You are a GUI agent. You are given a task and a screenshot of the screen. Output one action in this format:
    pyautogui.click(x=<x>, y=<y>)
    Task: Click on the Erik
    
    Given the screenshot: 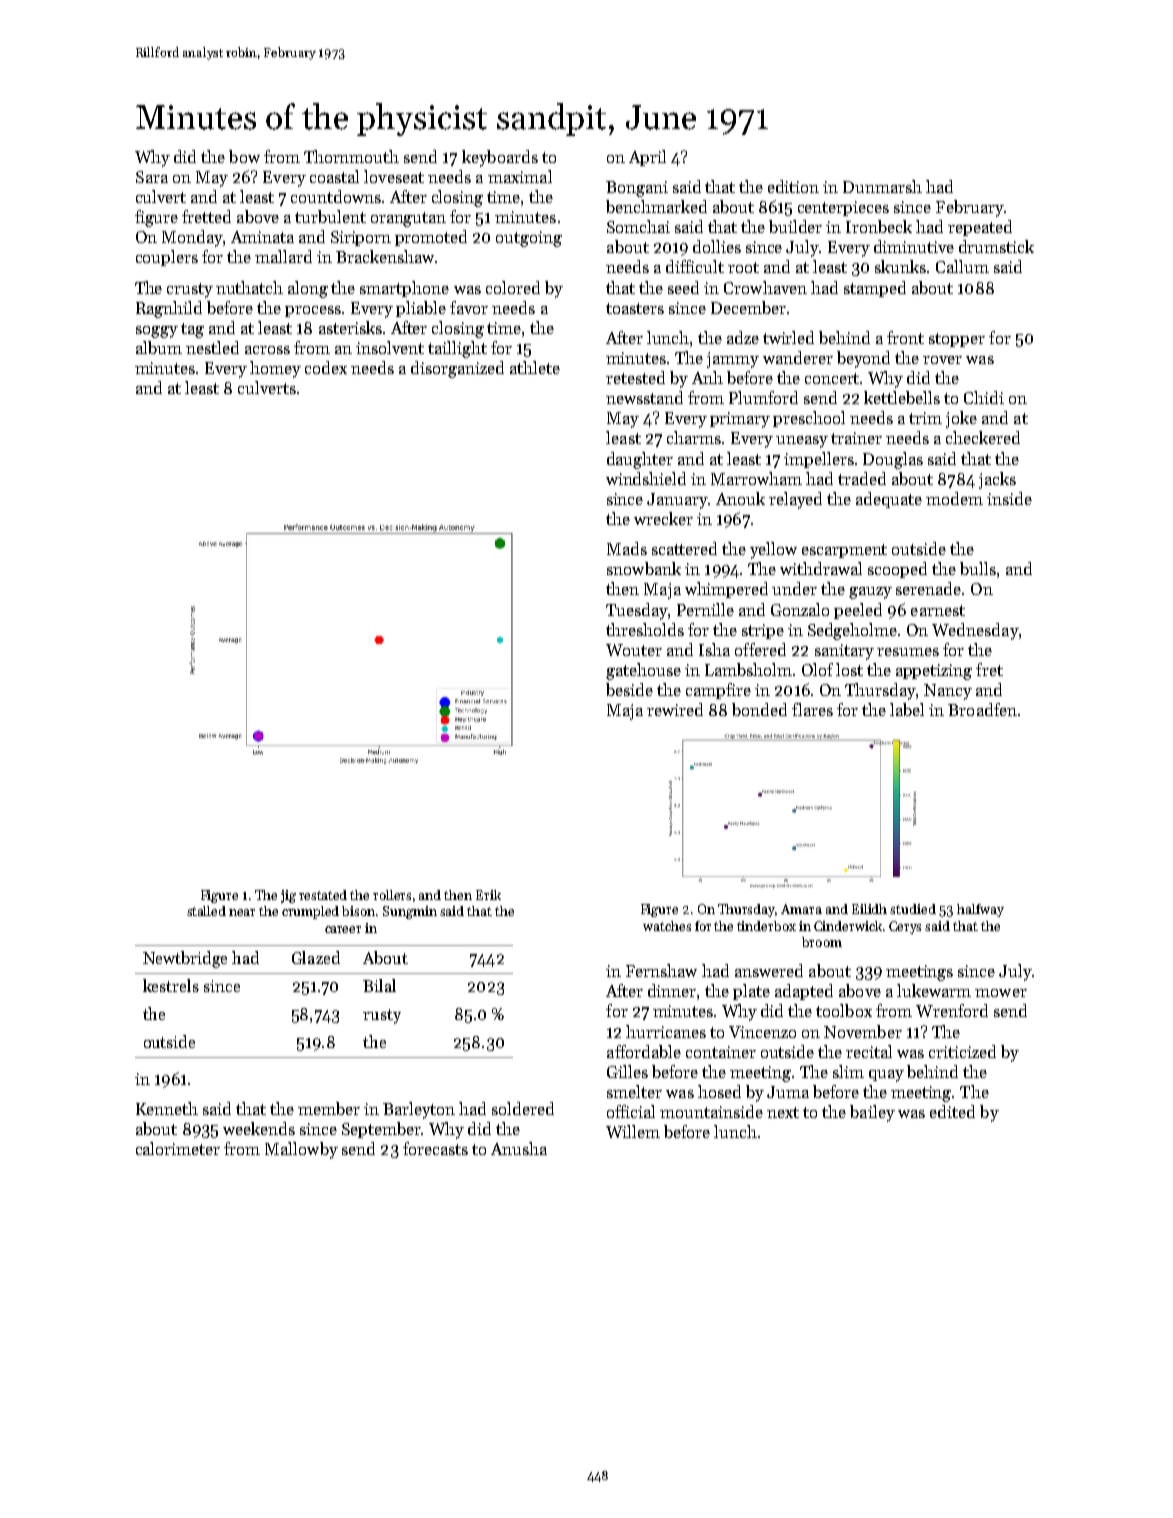 What is the action you would take?
    pyautogui.click(x=488, y=895)
